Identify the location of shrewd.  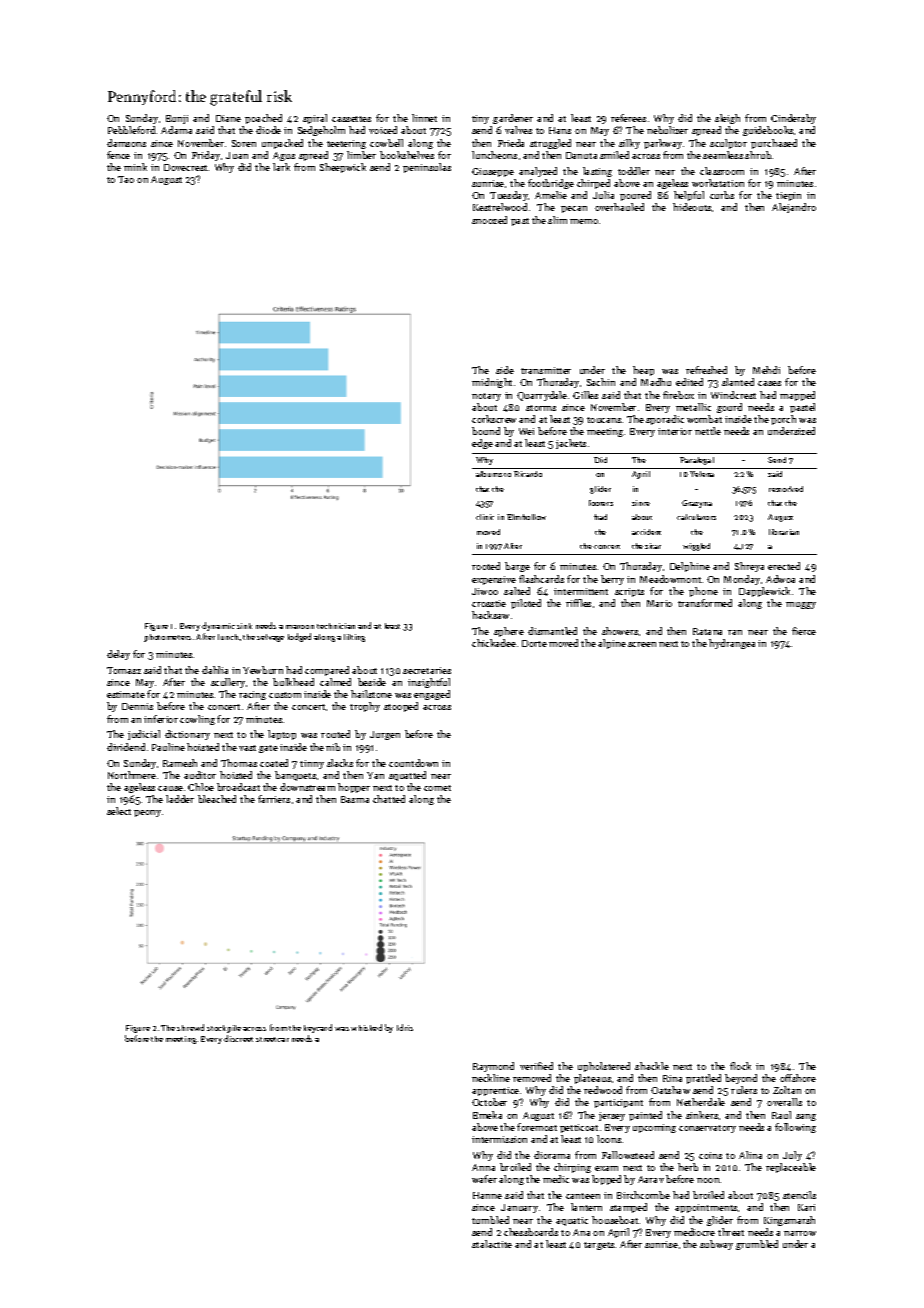
(190, 1027).
